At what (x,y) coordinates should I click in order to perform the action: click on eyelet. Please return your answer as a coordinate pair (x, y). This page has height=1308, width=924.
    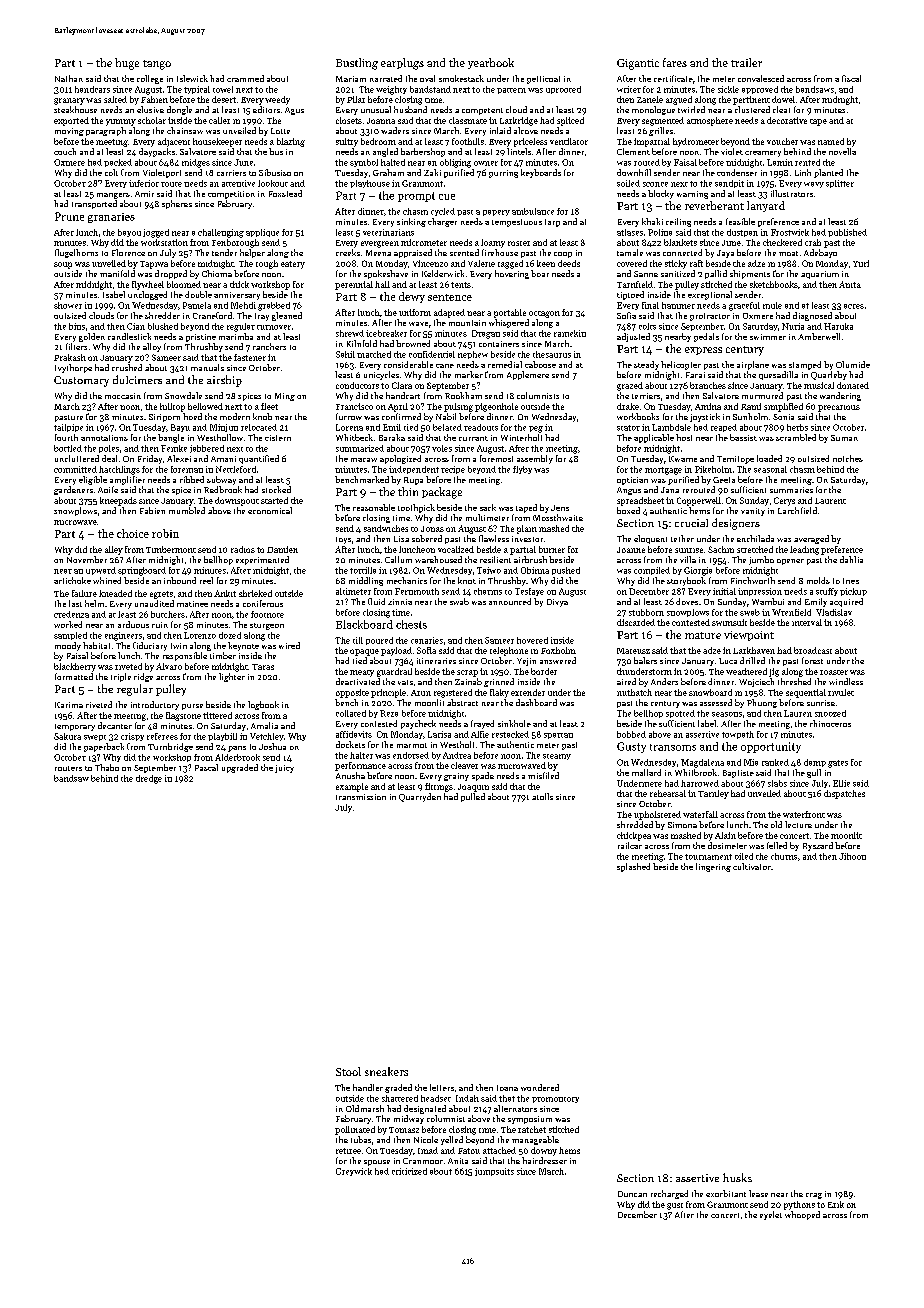
    Looking at the image, I should click on (771, 1215).
